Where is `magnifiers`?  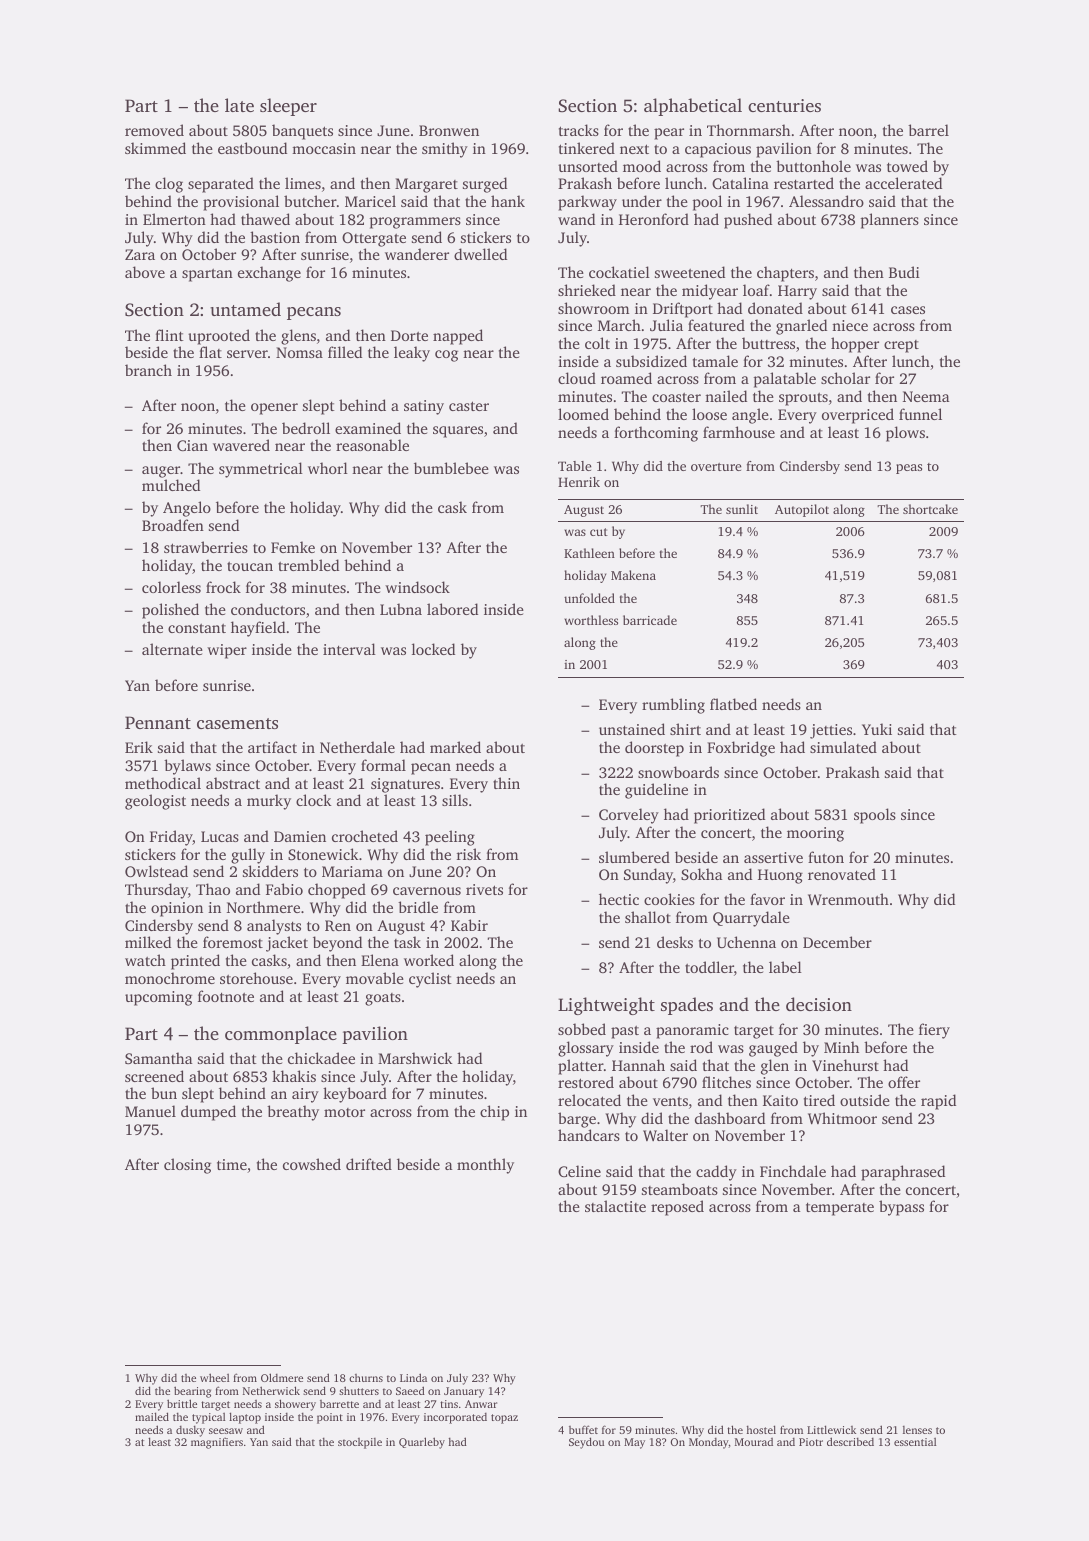 magnifiers is located at coordinates (217, 1443).
